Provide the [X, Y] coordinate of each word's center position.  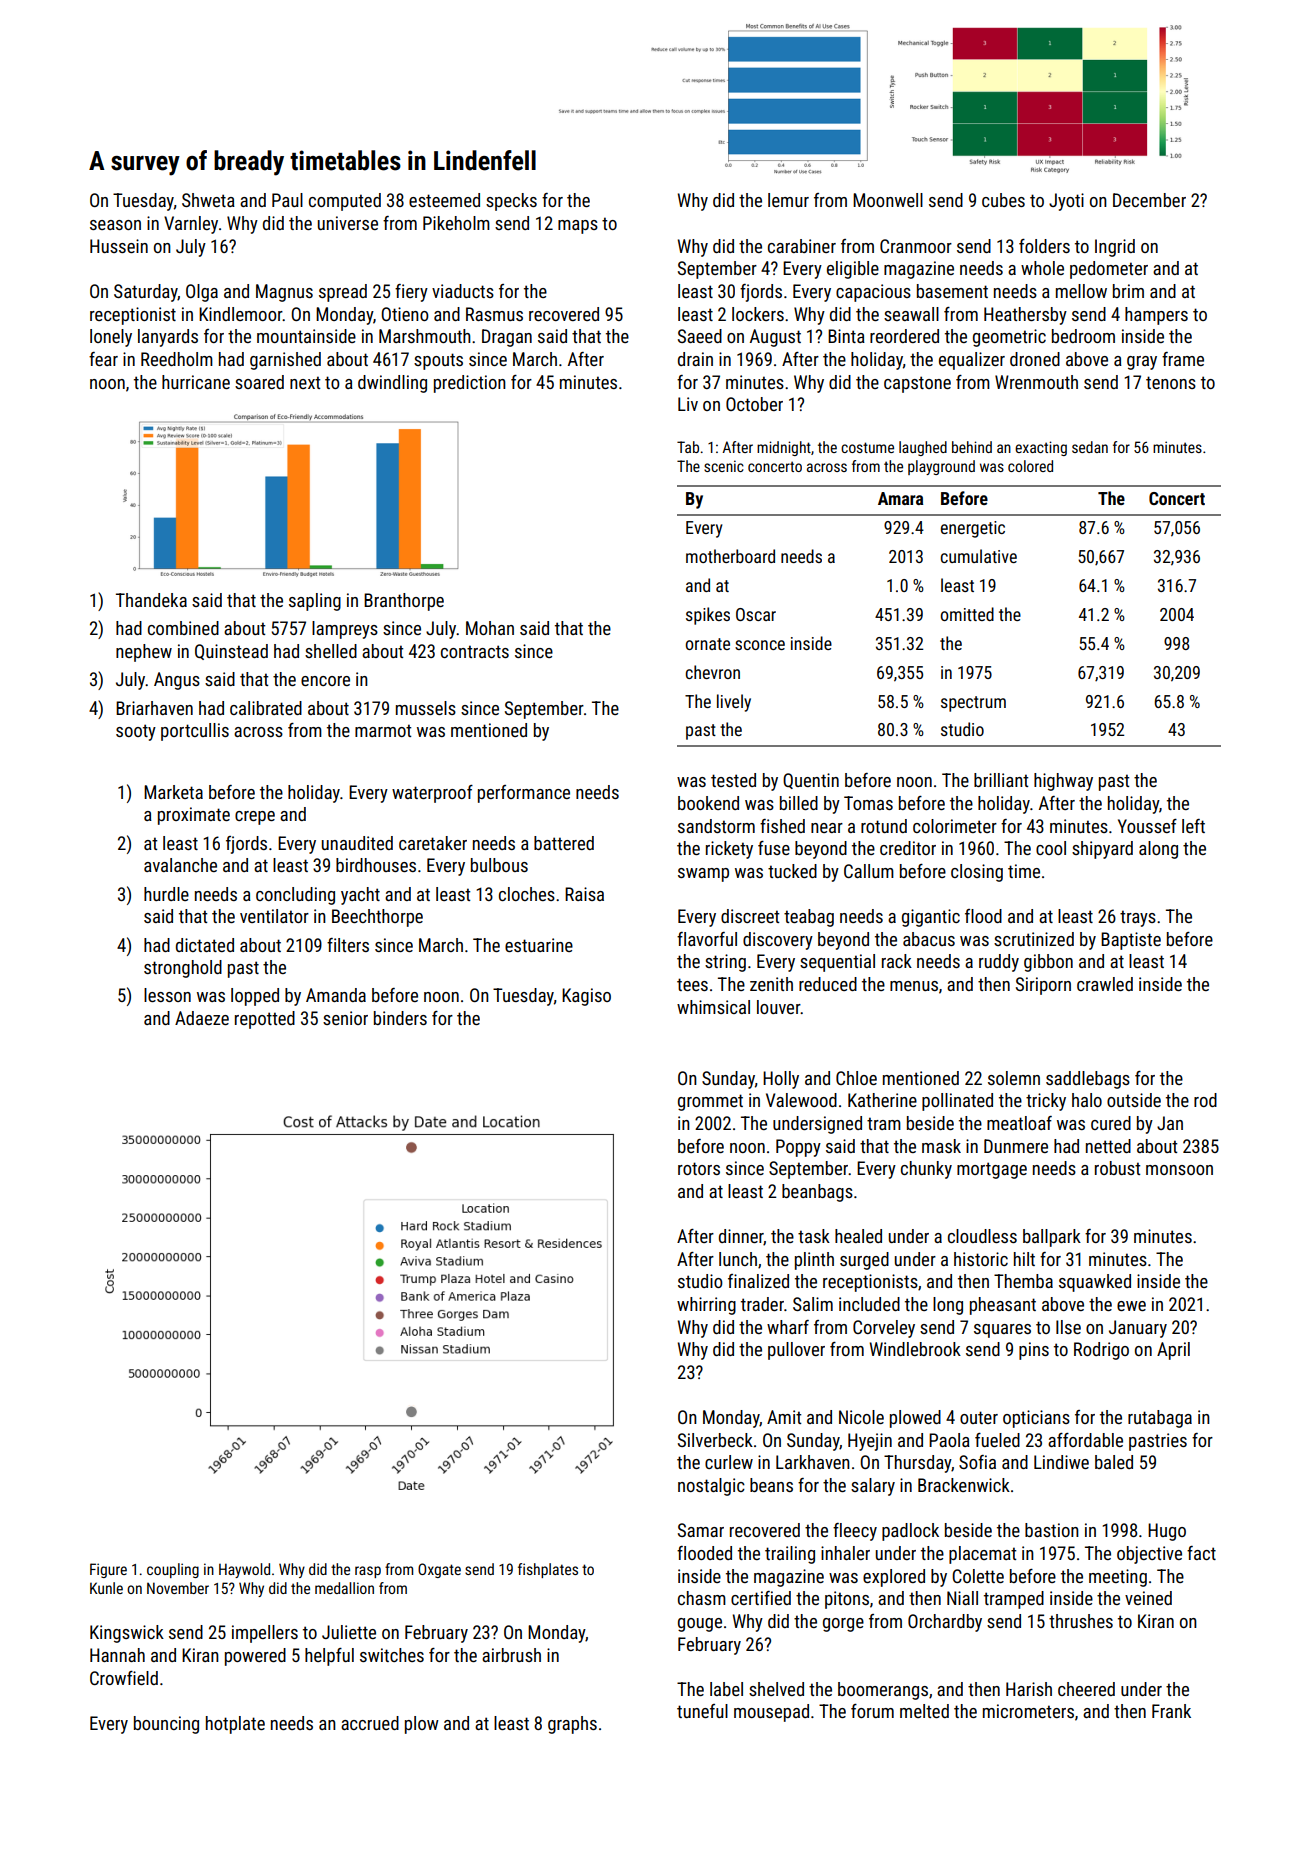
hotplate [235, 1725]
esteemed [444, 200]
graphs [572, 1725]
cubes [1003, 200]
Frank [1171, 1711]
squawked [1095, 1283]
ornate [708, 644]
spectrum [973, 704]
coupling [173, 1570]
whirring [706, 1306]
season [115, 225]
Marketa [173, 792]
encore [325, 681]
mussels [426, 708]
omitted [967, 614]
